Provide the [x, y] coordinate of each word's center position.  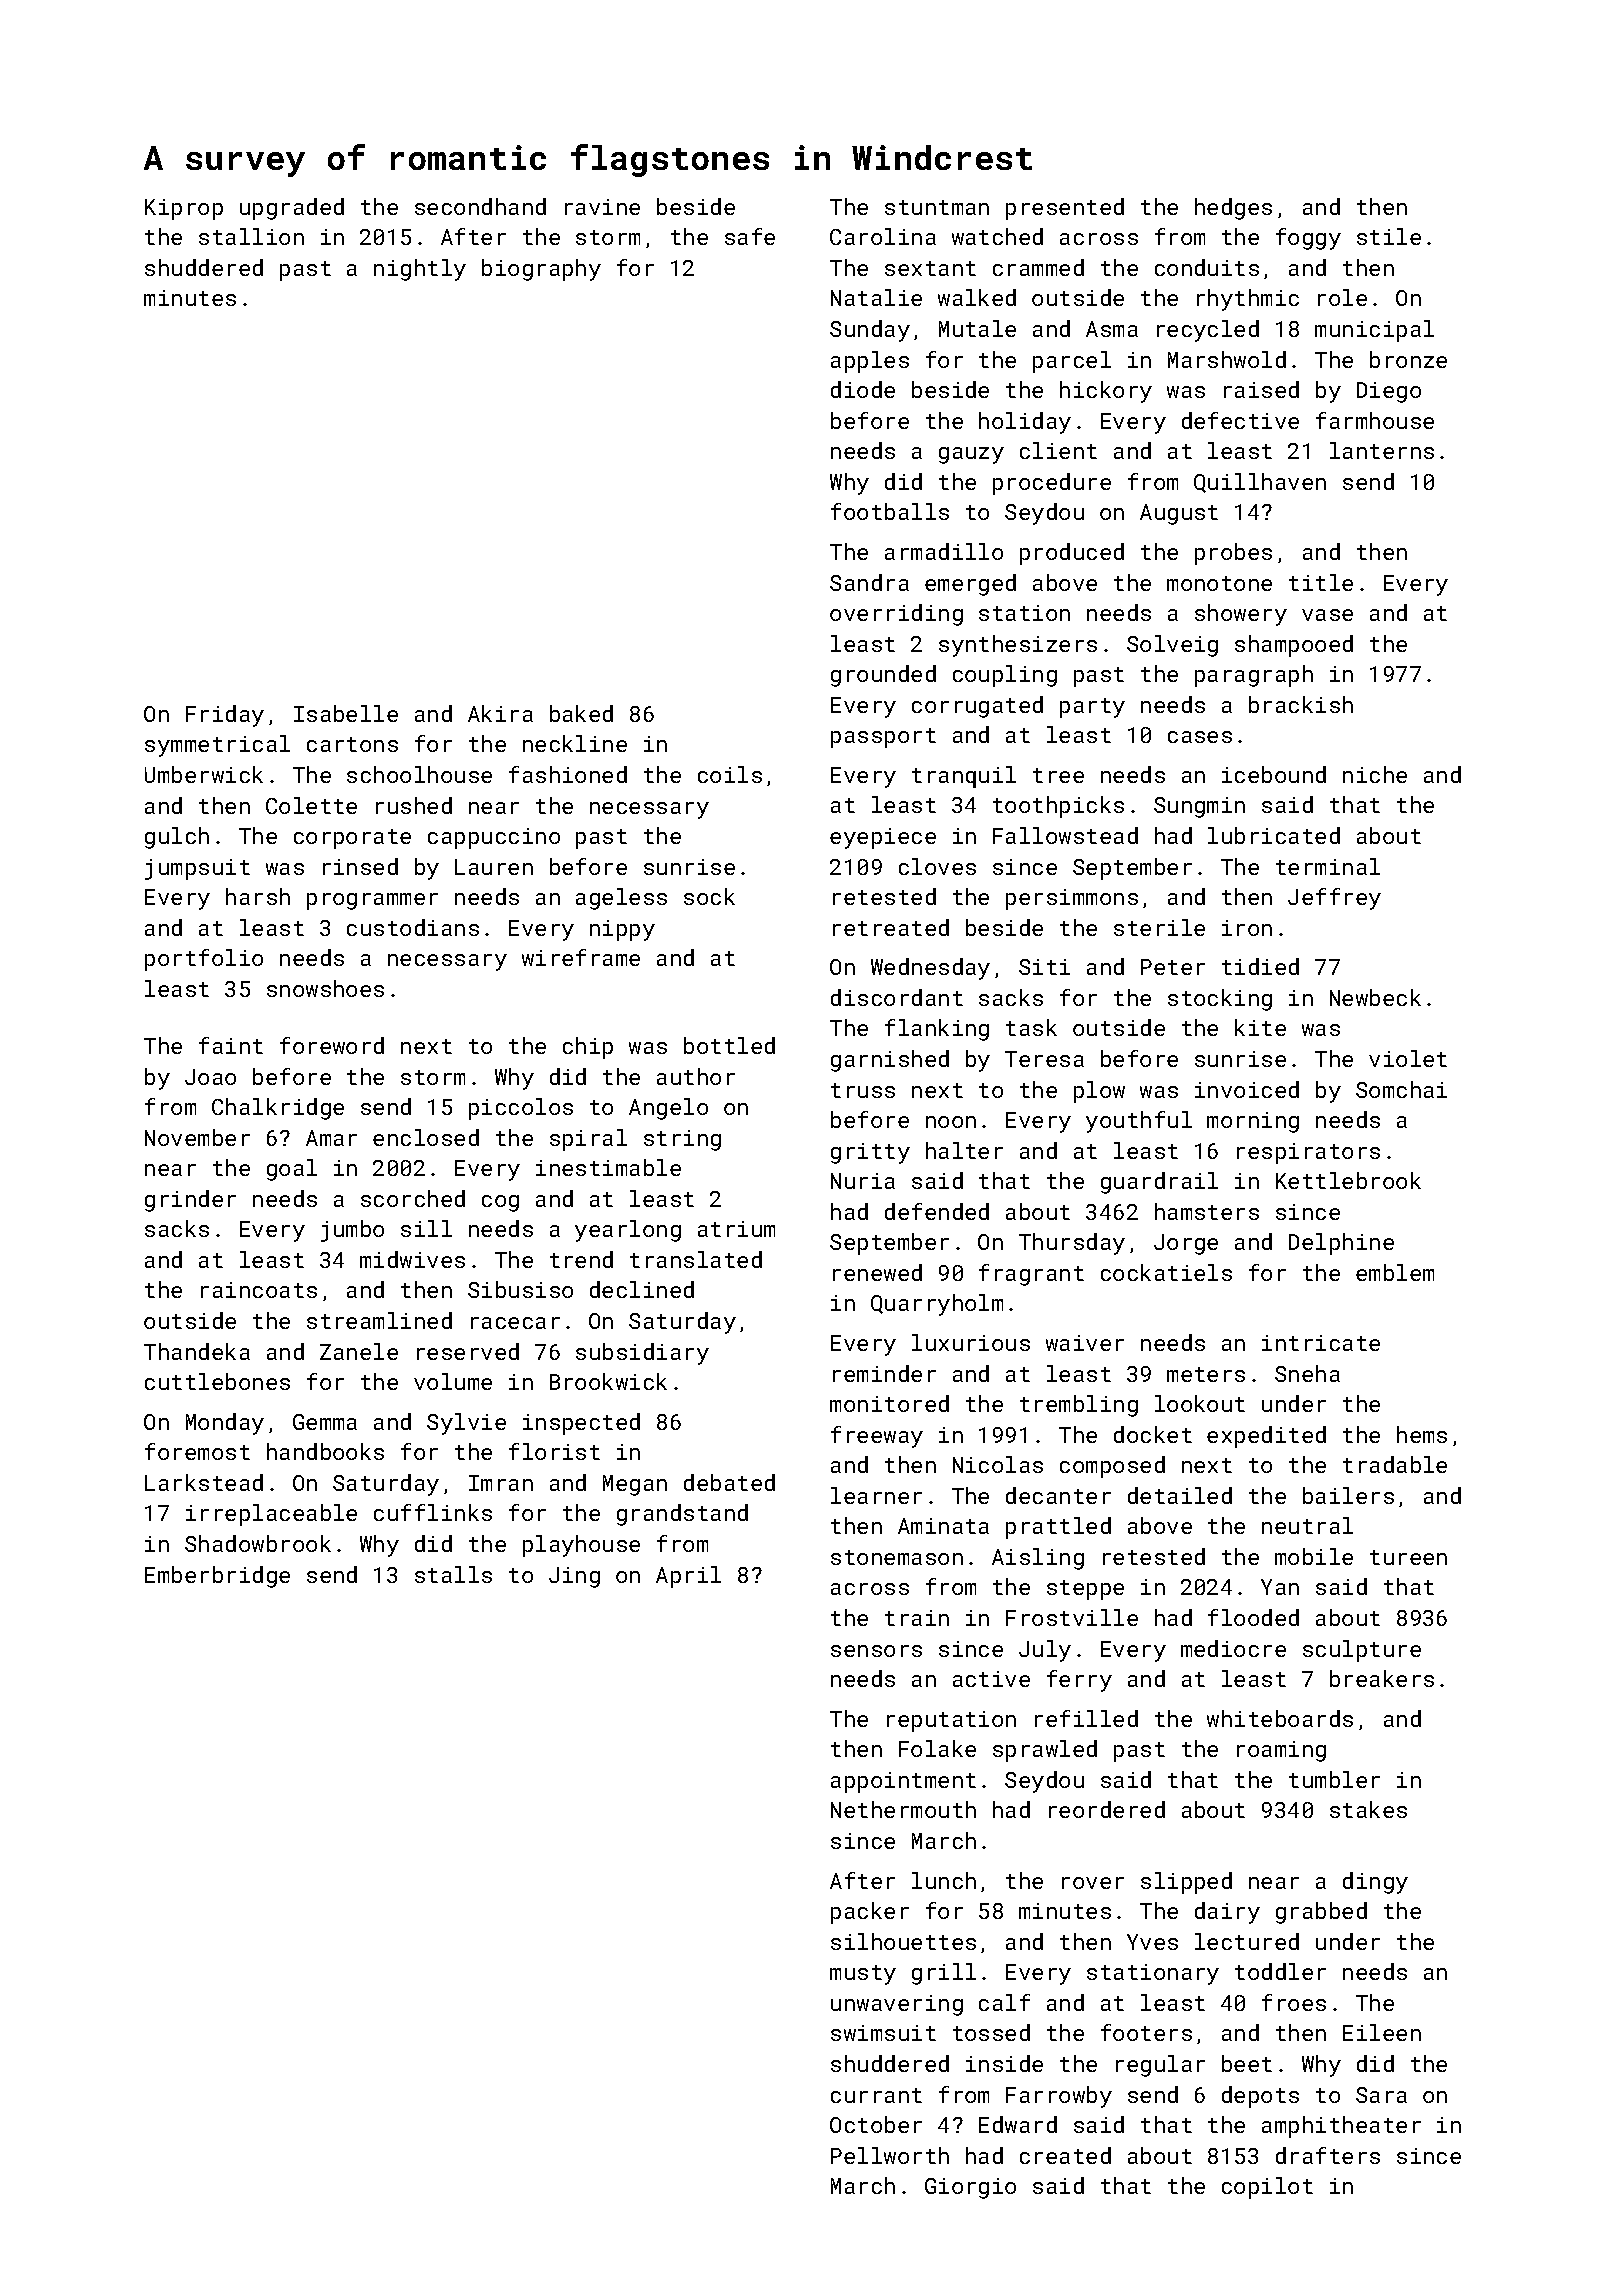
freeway [877, 1437]
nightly [420, 270]
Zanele [359, 1351]
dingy [1375, 1883]
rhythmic [1248, 300]
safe [750, 236]
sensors [876, 1651]
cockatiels [1166, 1272]
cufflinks [433, 1512]
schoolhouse [419, 774]
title [1321, 582]
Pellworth [890, 2155]
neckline [575, 743]
